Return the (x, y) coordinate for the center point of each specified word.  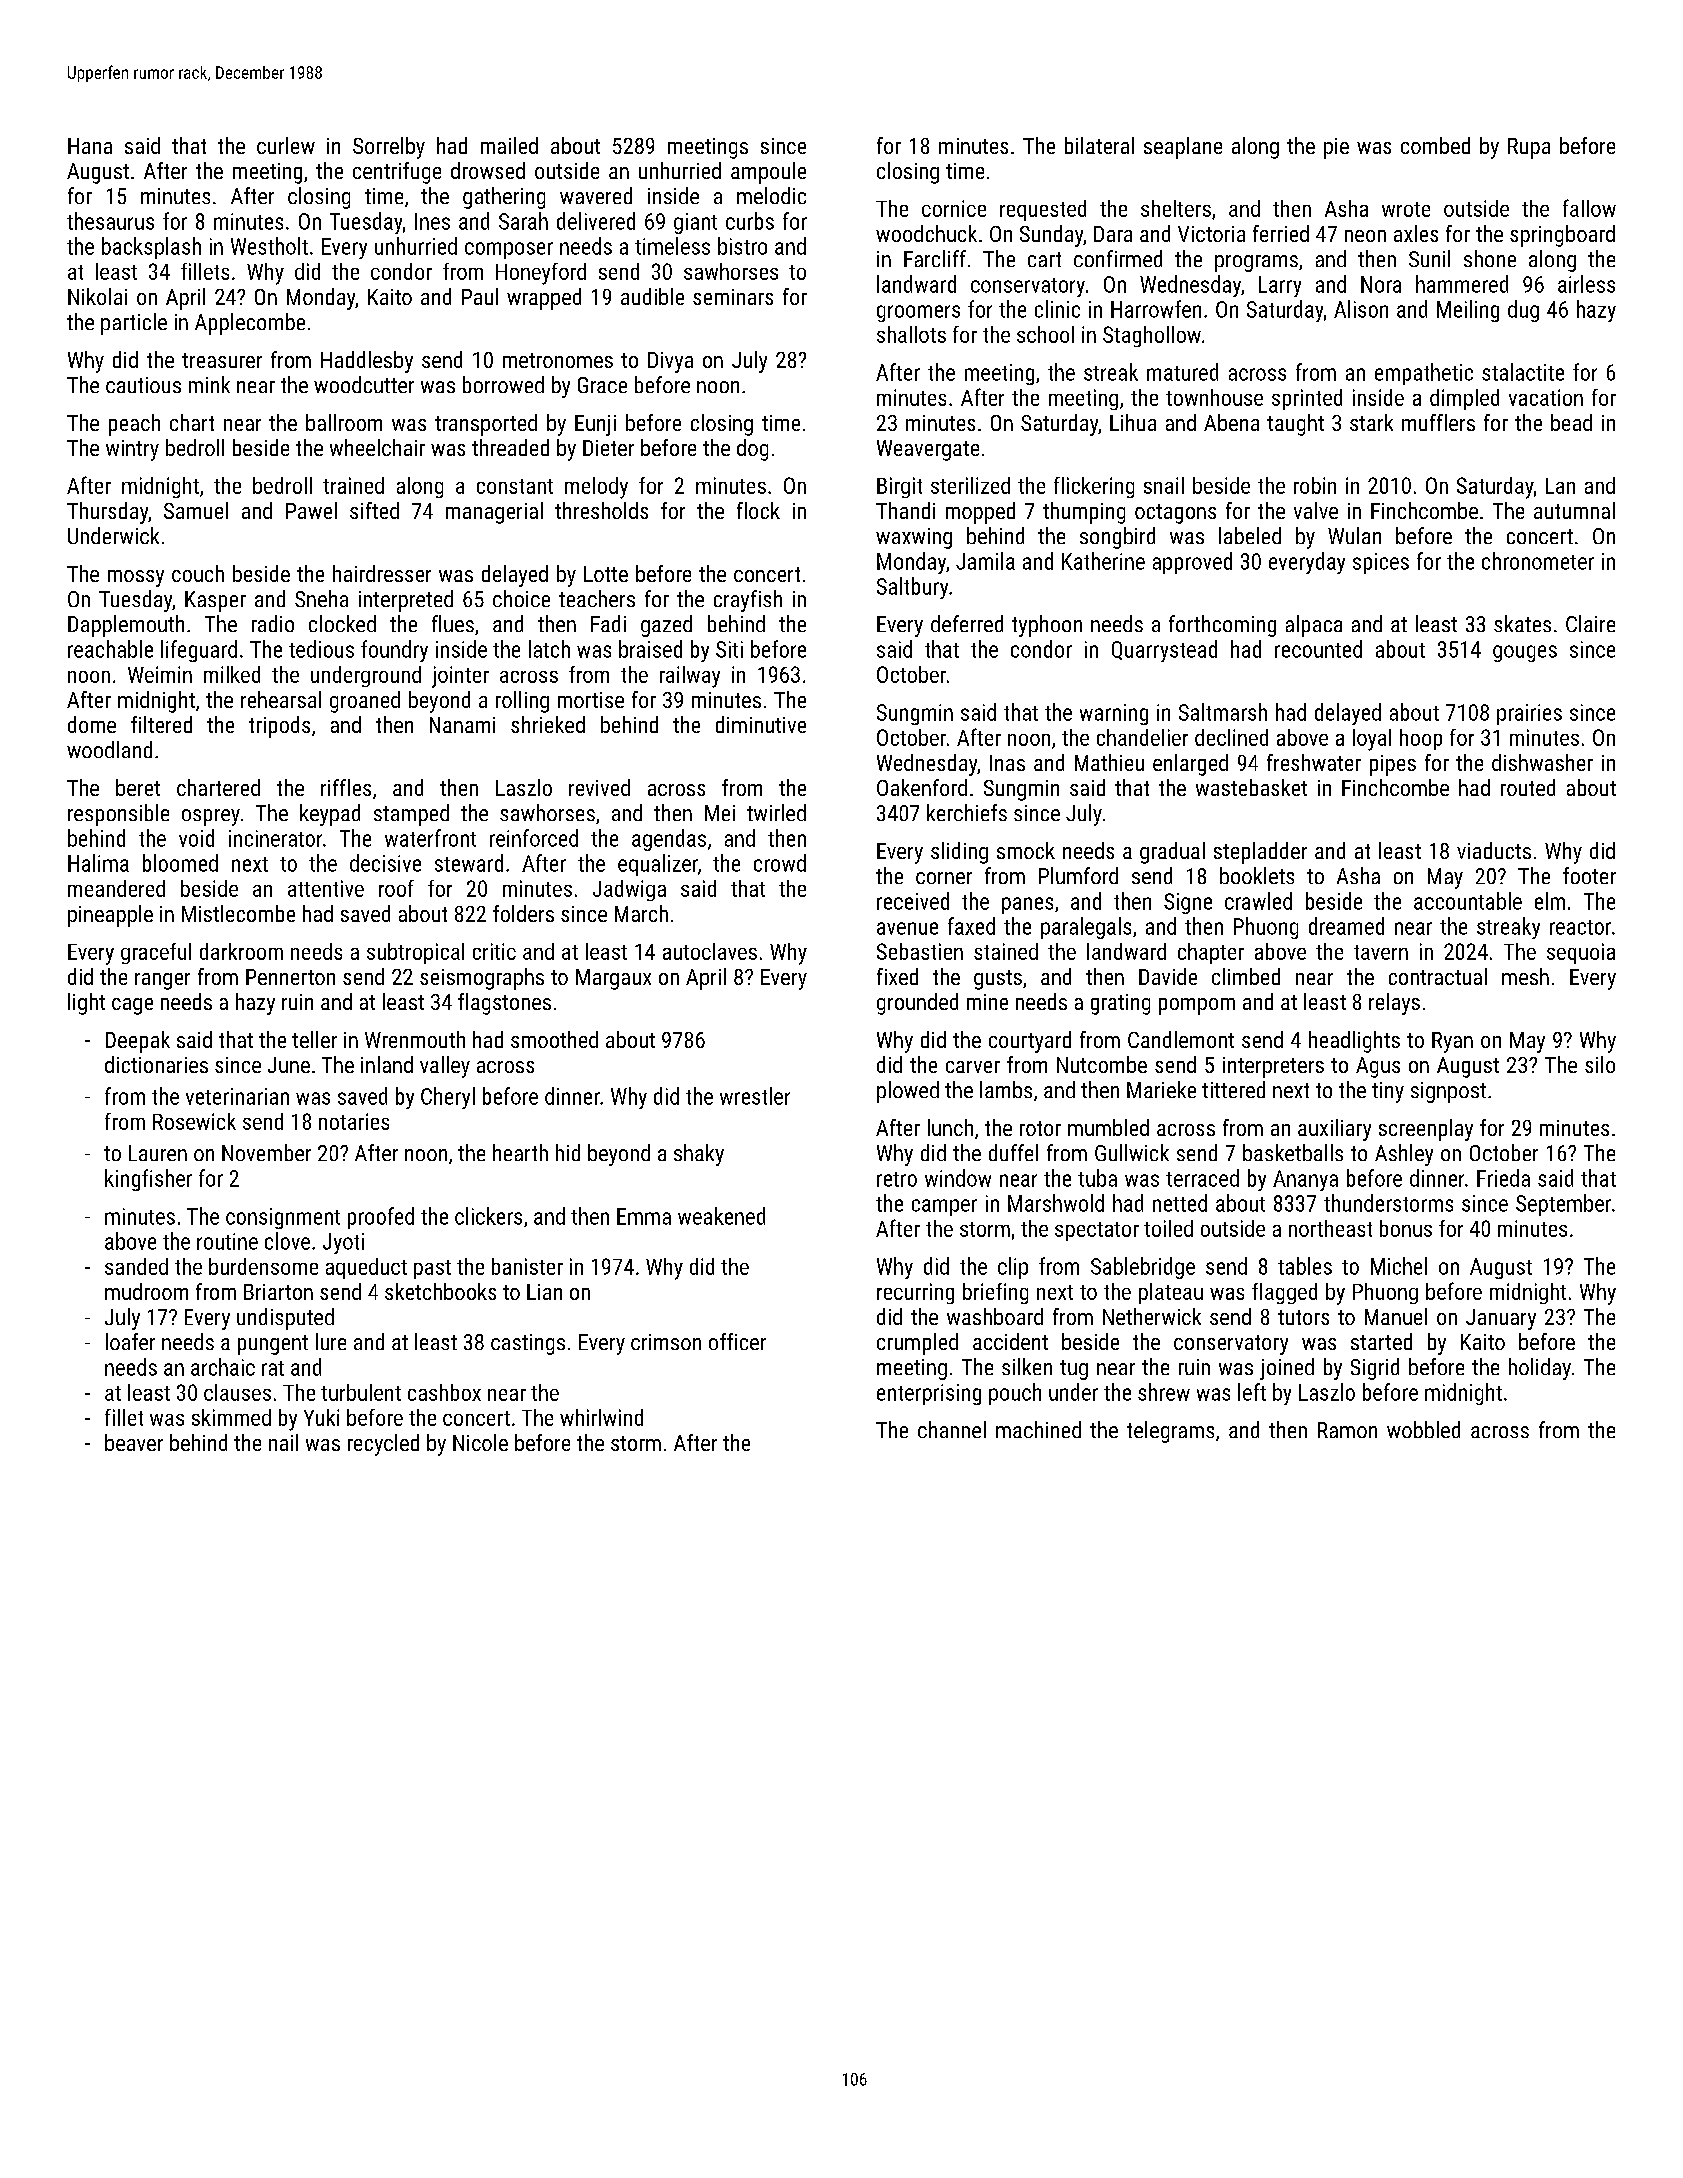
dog (752, 450)
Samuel (196, 510)
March (641, 913)
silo (1600, 1064)
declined (1231, 737)
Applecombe (250, 324)
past (432, 1269)
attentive (326, 888)
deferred (967, 623)
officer (737, 1341)
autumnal (1574, 510)
